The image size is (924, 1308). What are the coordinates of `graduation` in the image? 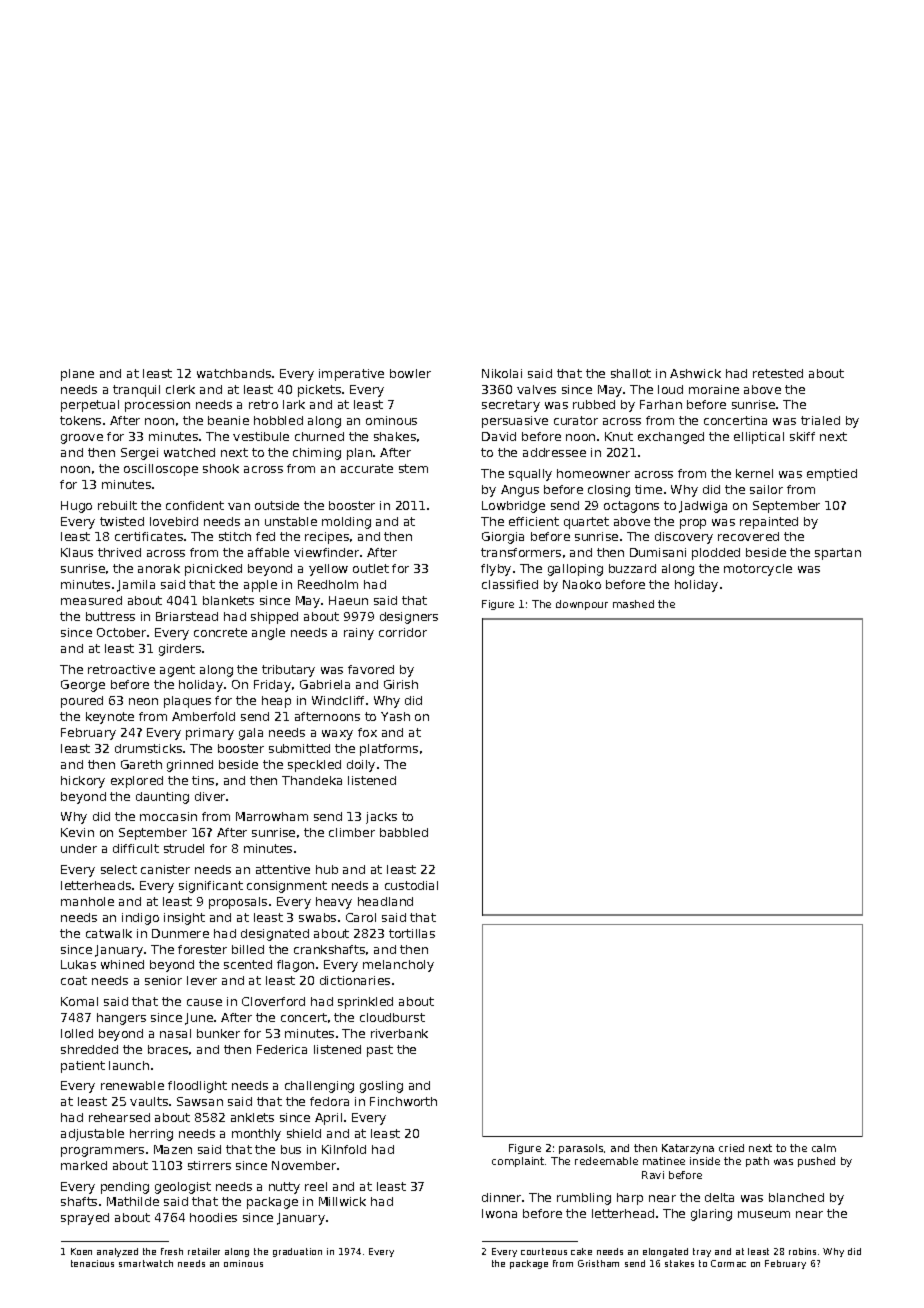 It's located at (297, 1252).
